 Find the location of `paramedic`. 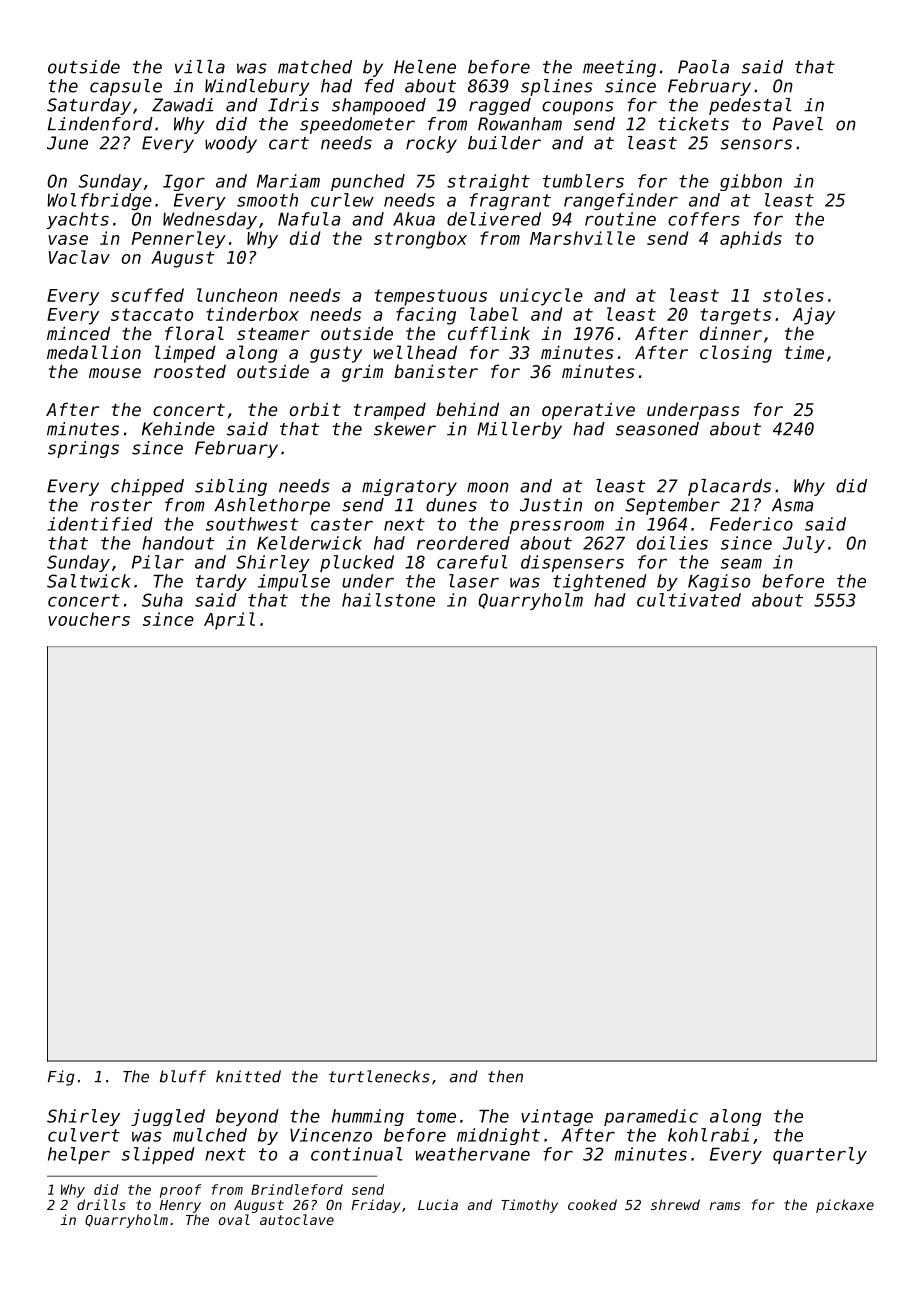

paramedic is located at coordinates (651, 1117).
